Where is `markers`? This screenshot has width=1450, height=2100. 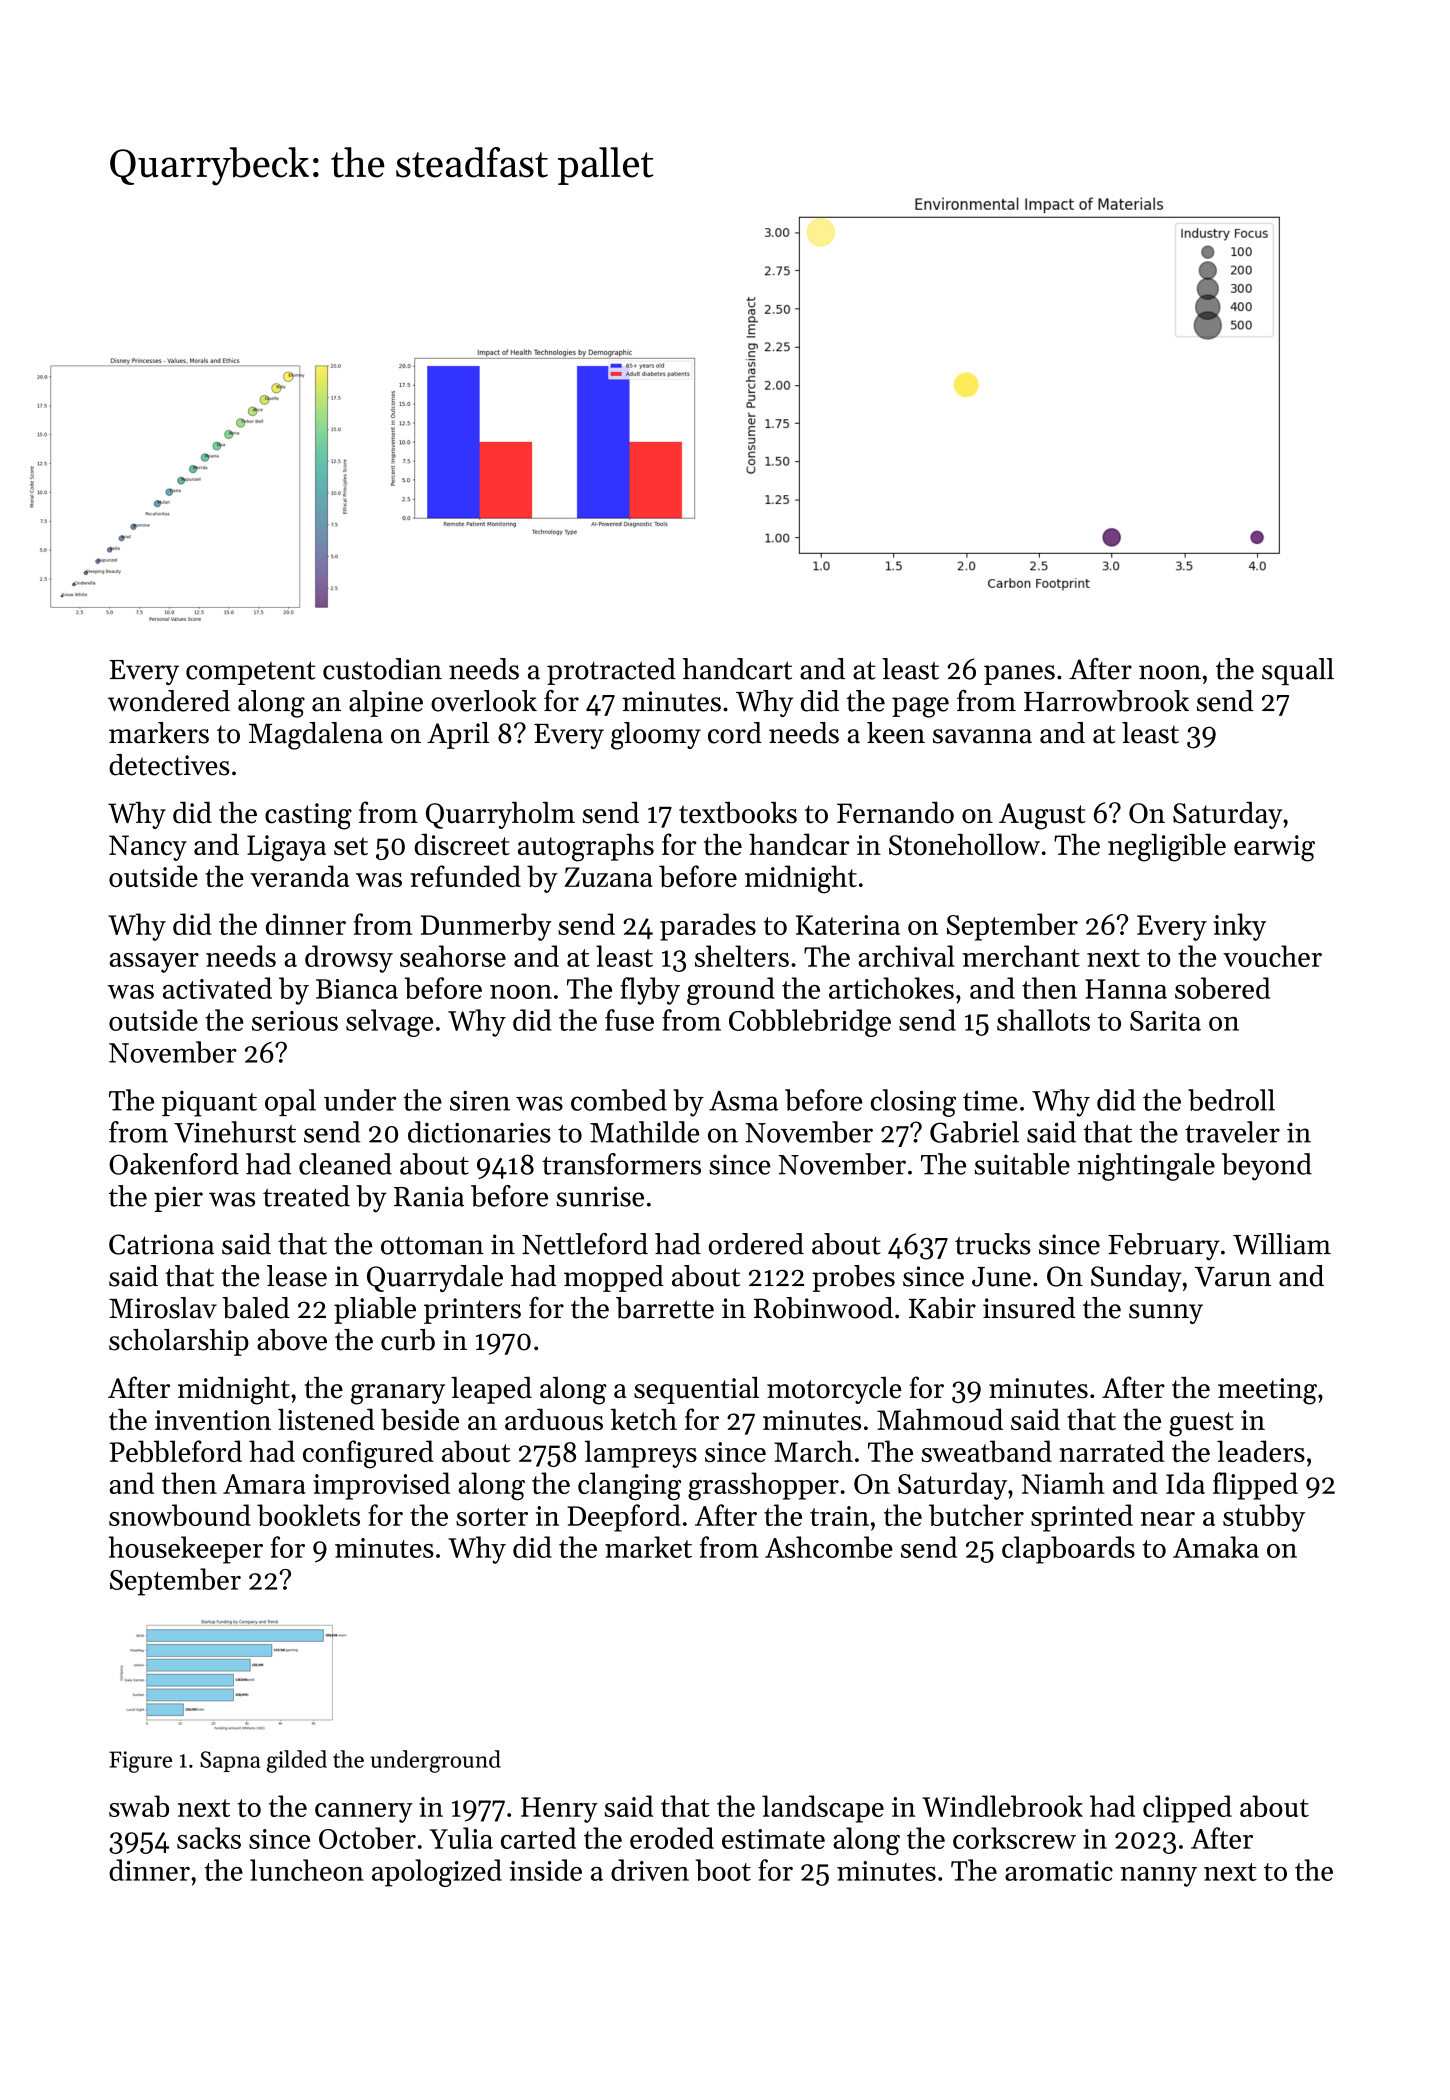
markers is located at coordinates (159, 733).
